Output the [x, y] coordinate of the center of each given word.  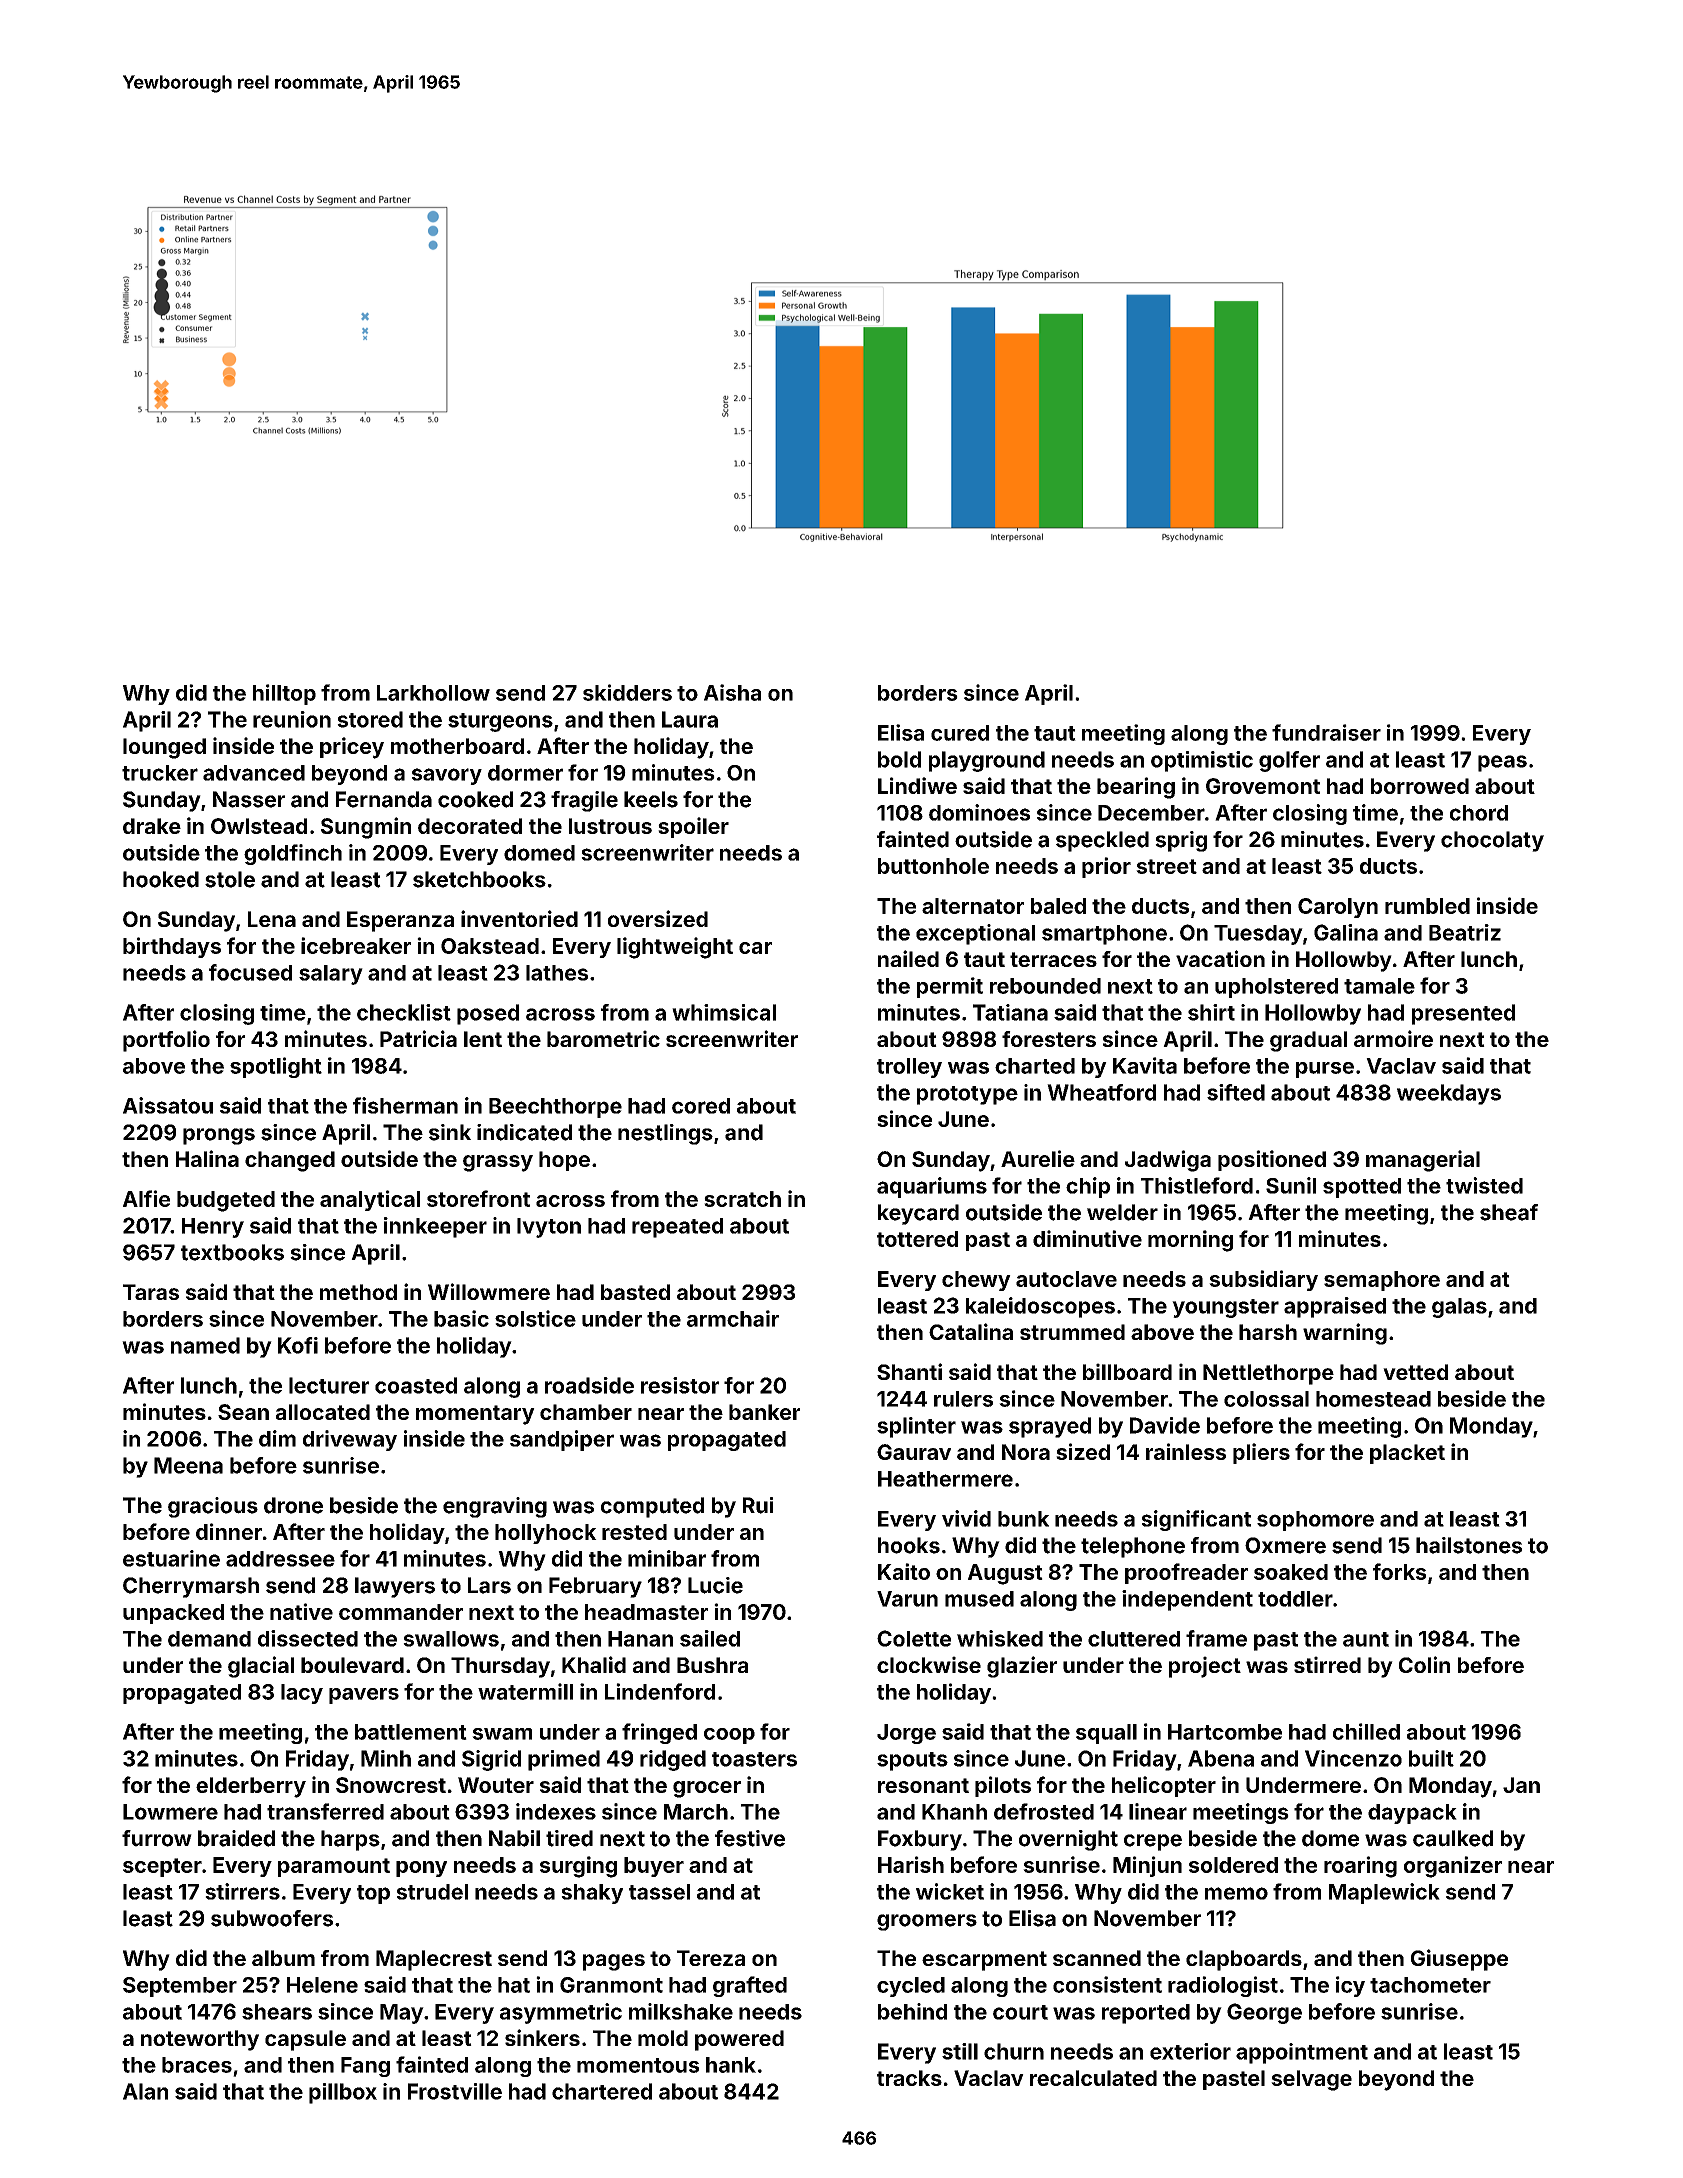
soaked [1291, 1572]
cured [960, 733]
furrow [157, 1838]
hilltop [284, 694]
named [205, 1345]
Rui [758, 1505]
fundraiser [1326, 732]
